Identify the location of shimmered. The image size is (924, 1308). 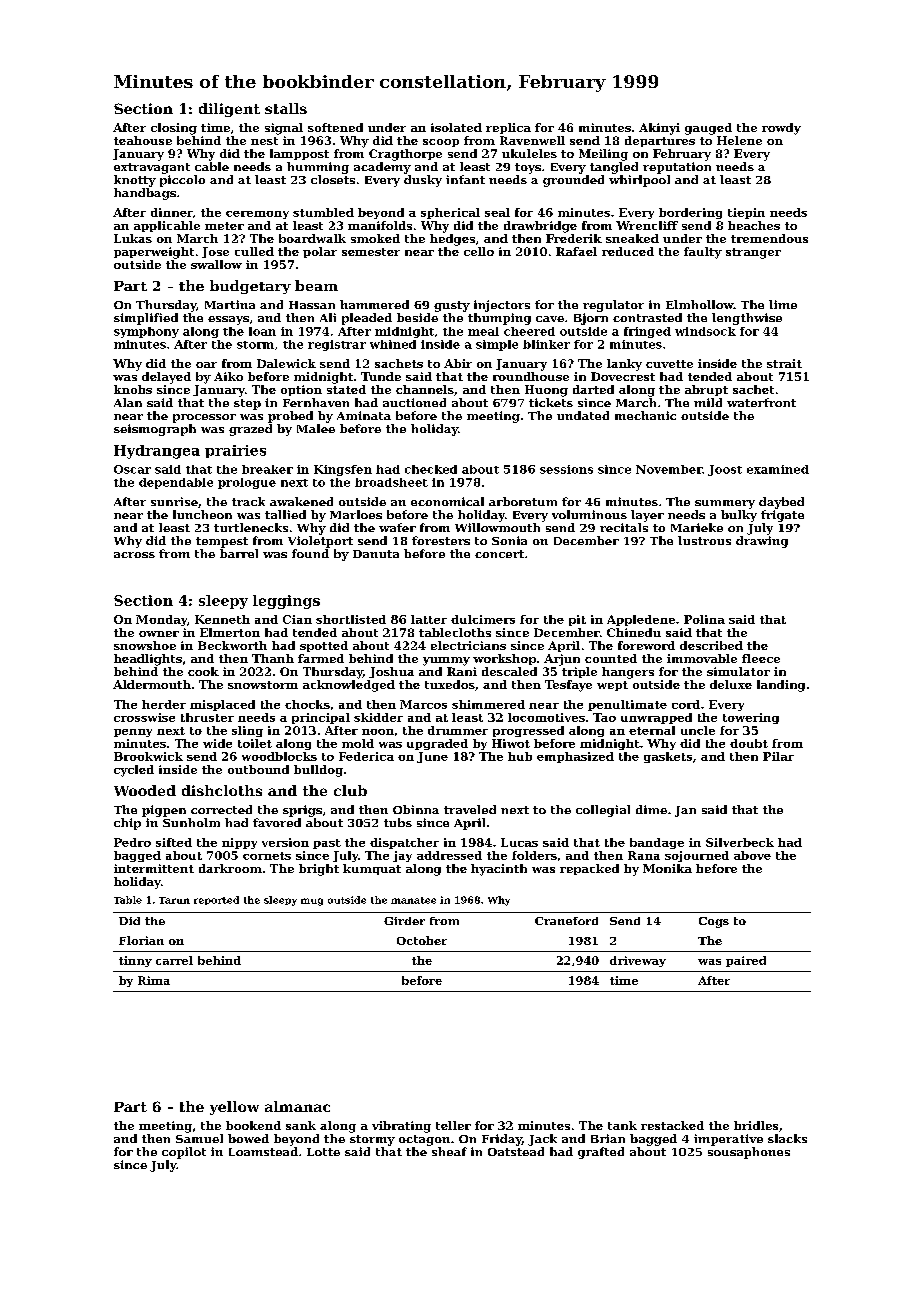
(488, 704).
